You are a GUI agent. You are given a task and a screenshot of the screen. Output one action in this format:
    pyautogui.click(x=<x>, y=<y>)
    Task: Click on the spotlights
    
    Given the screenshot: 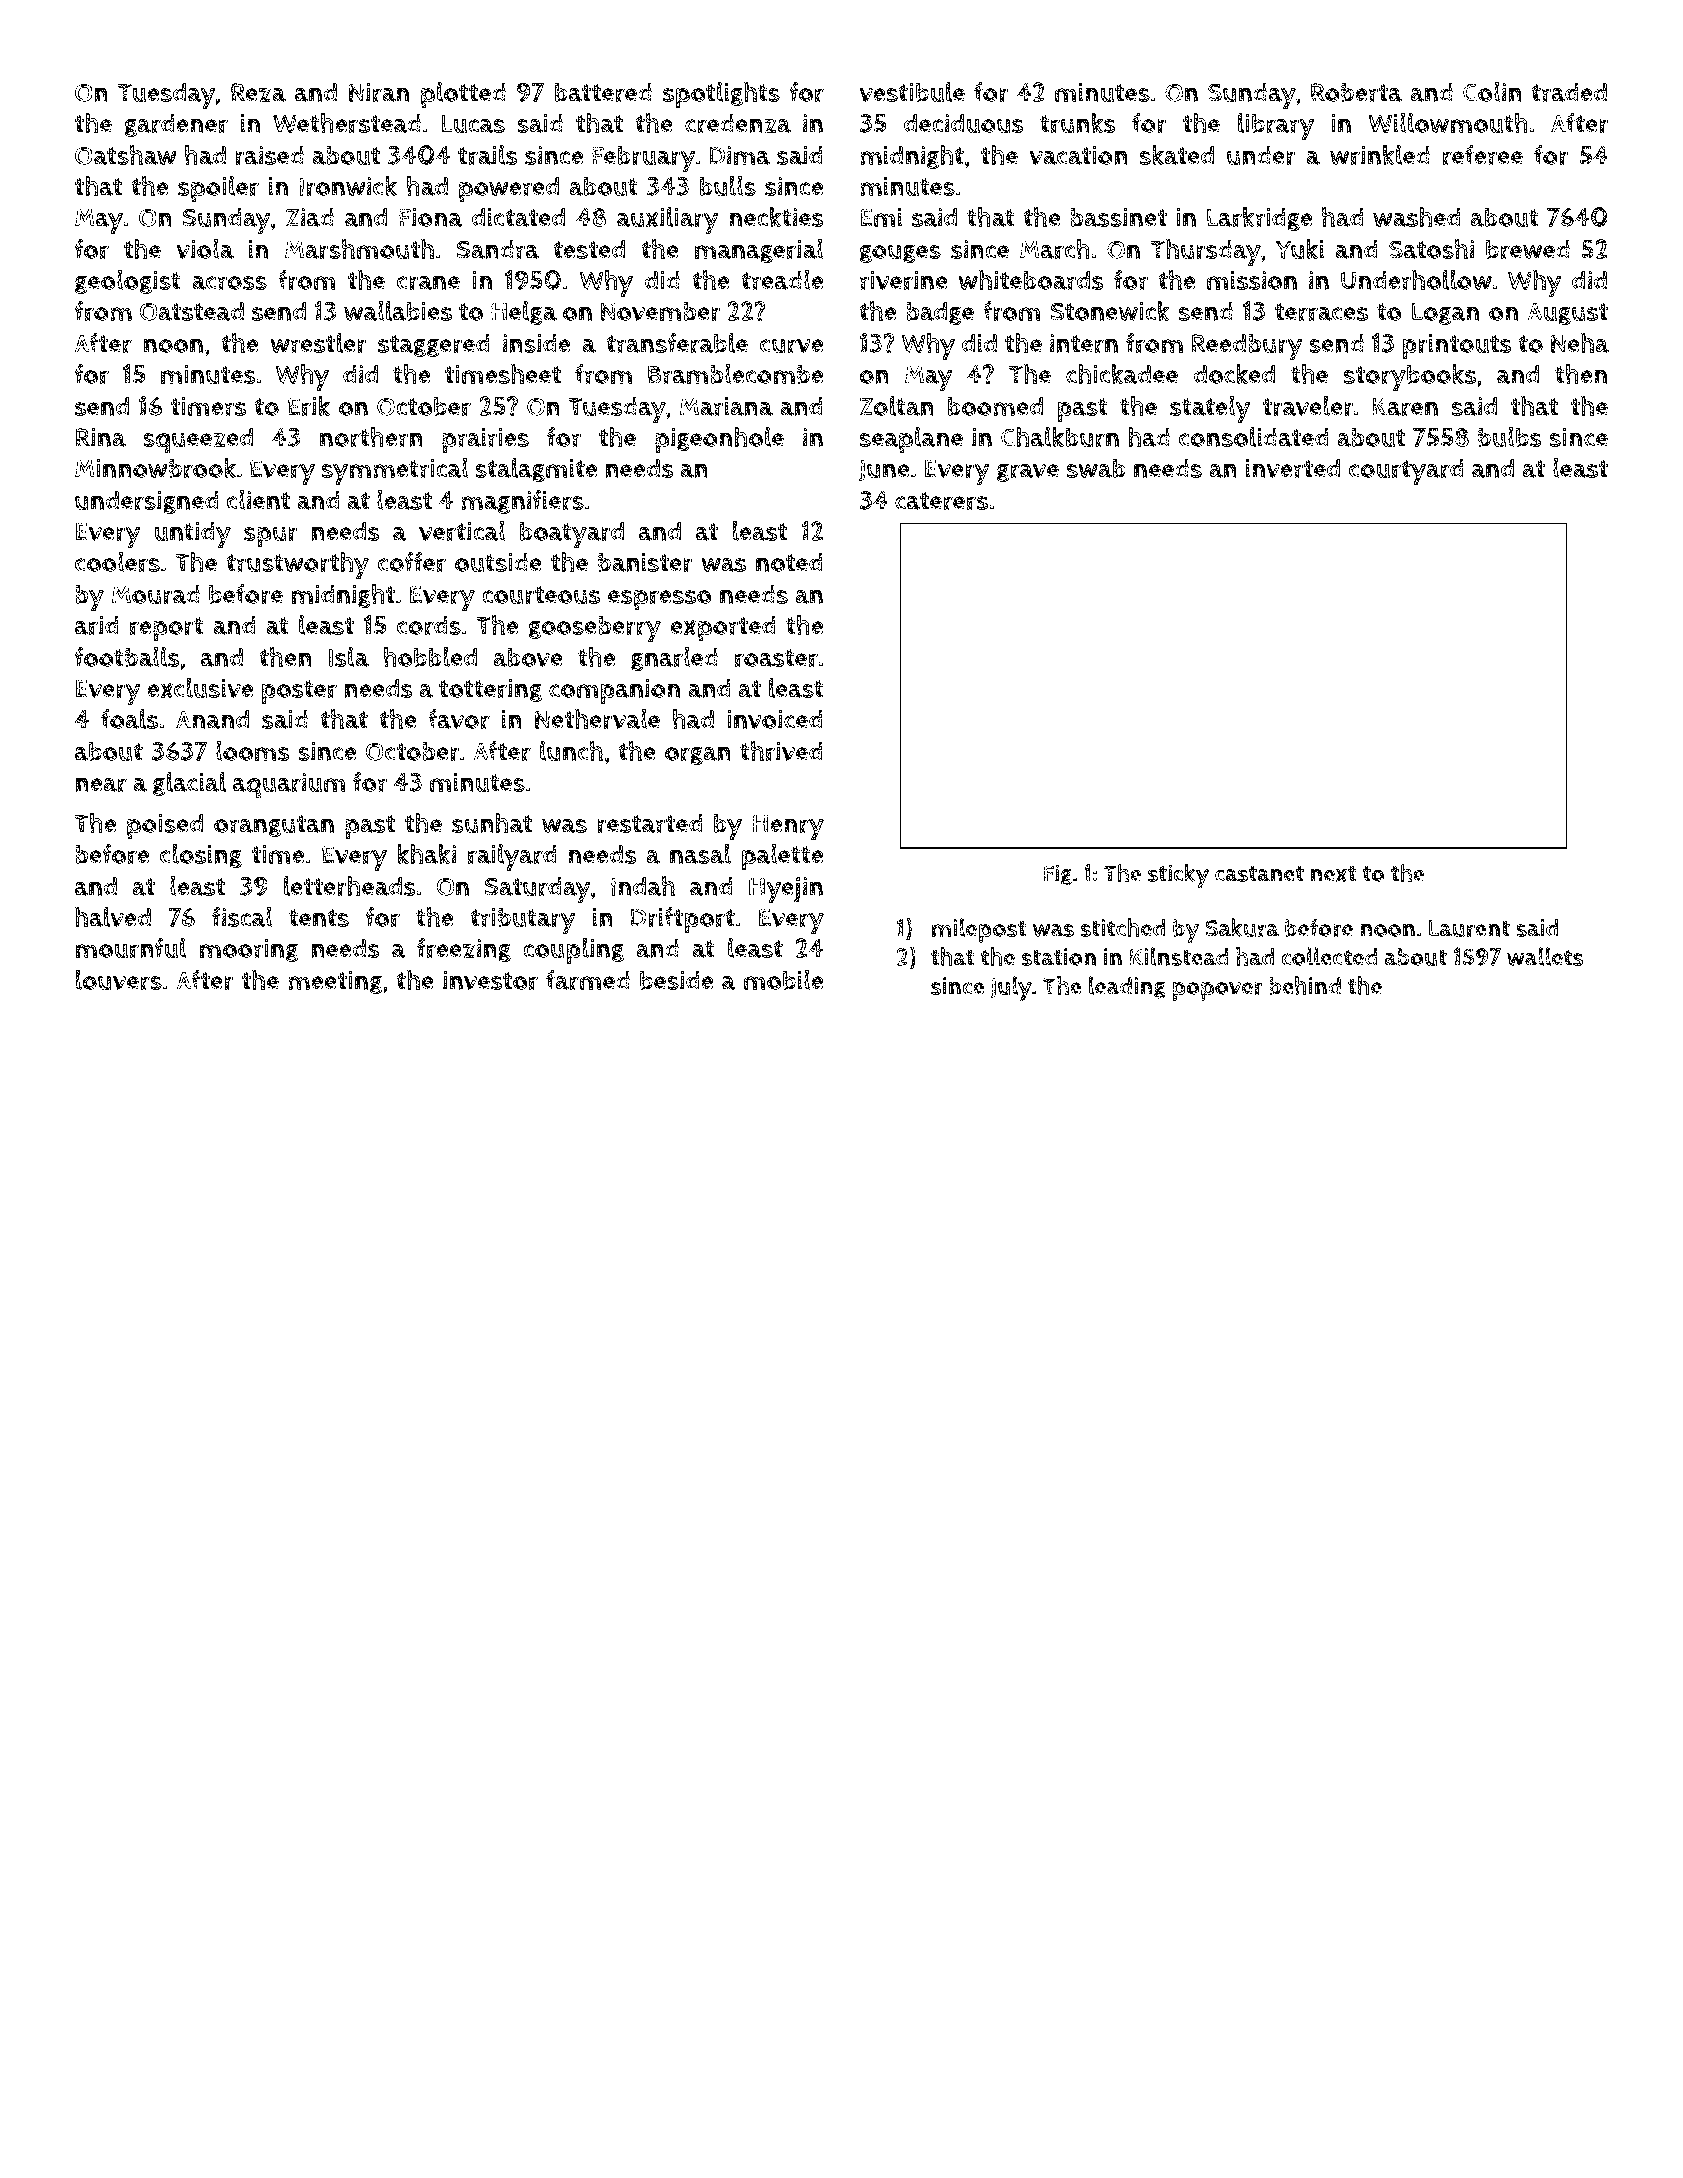 What is the action you would take?
    pyautogui.click(x=721, y=94)
